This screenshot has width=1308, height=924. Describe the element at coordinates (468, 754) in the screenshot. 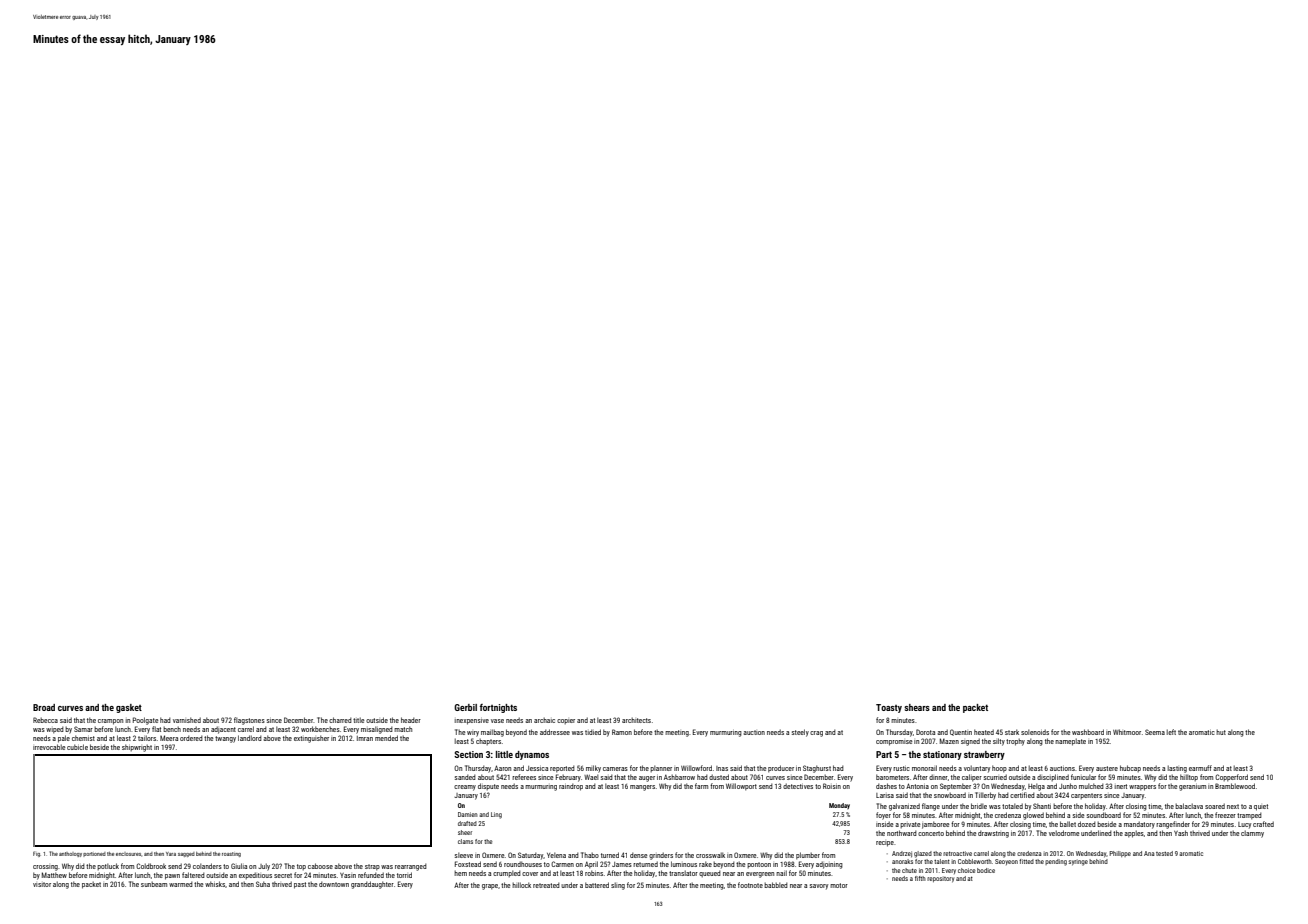

I see `Section` at that location.
